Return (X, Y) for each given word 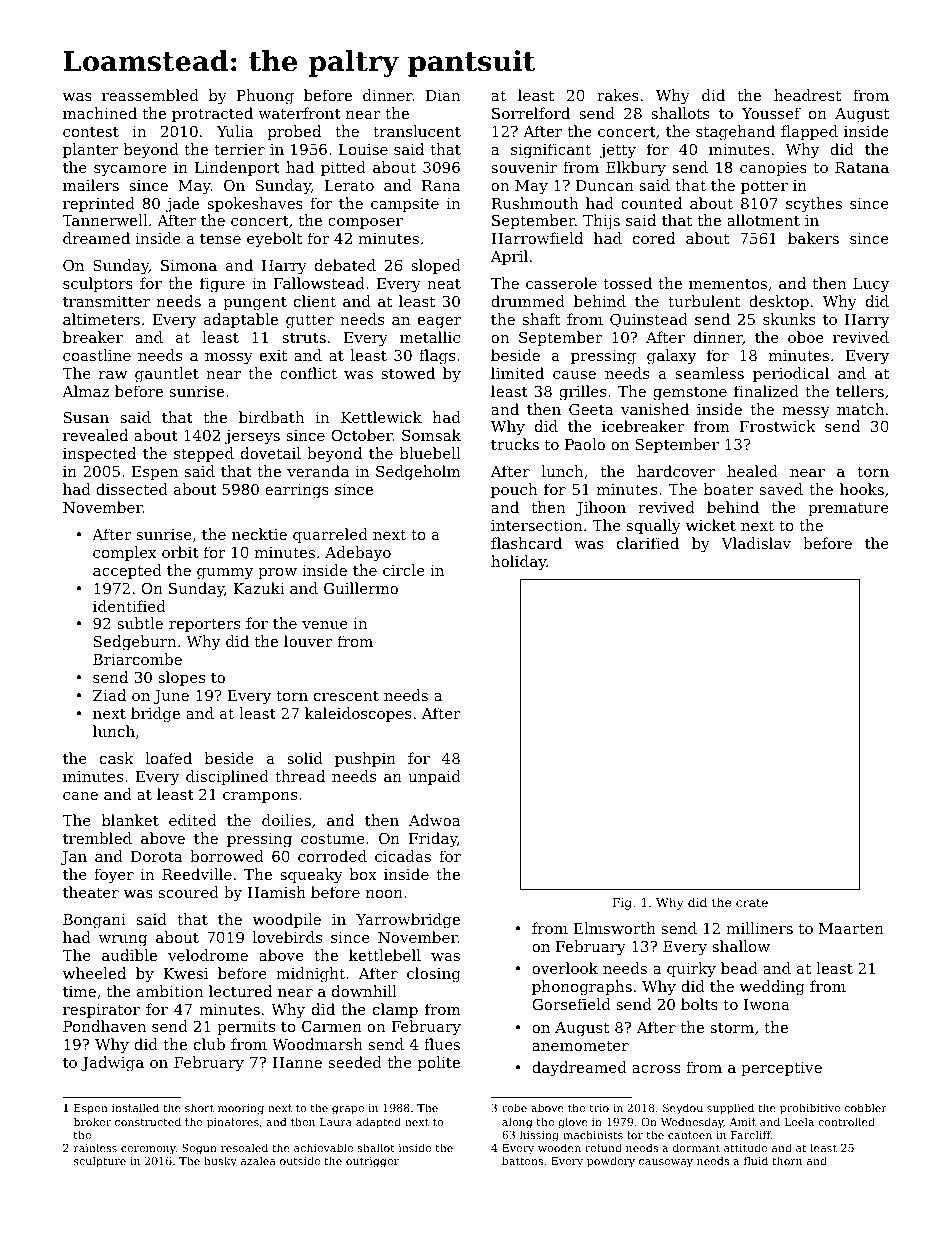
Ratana (862, 167)
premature (848, 509)
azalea (258, 1160)
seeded (355, 1062)
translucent (417, 131)
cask (117, 758)
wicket (711, 525)
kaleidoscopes (358, 714)
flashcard (526, 543)
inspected (99, 454)
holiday (519, 563)
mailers (91, 185)
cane (80, 796)
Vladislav (756, 543)
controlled (846, 1121)
